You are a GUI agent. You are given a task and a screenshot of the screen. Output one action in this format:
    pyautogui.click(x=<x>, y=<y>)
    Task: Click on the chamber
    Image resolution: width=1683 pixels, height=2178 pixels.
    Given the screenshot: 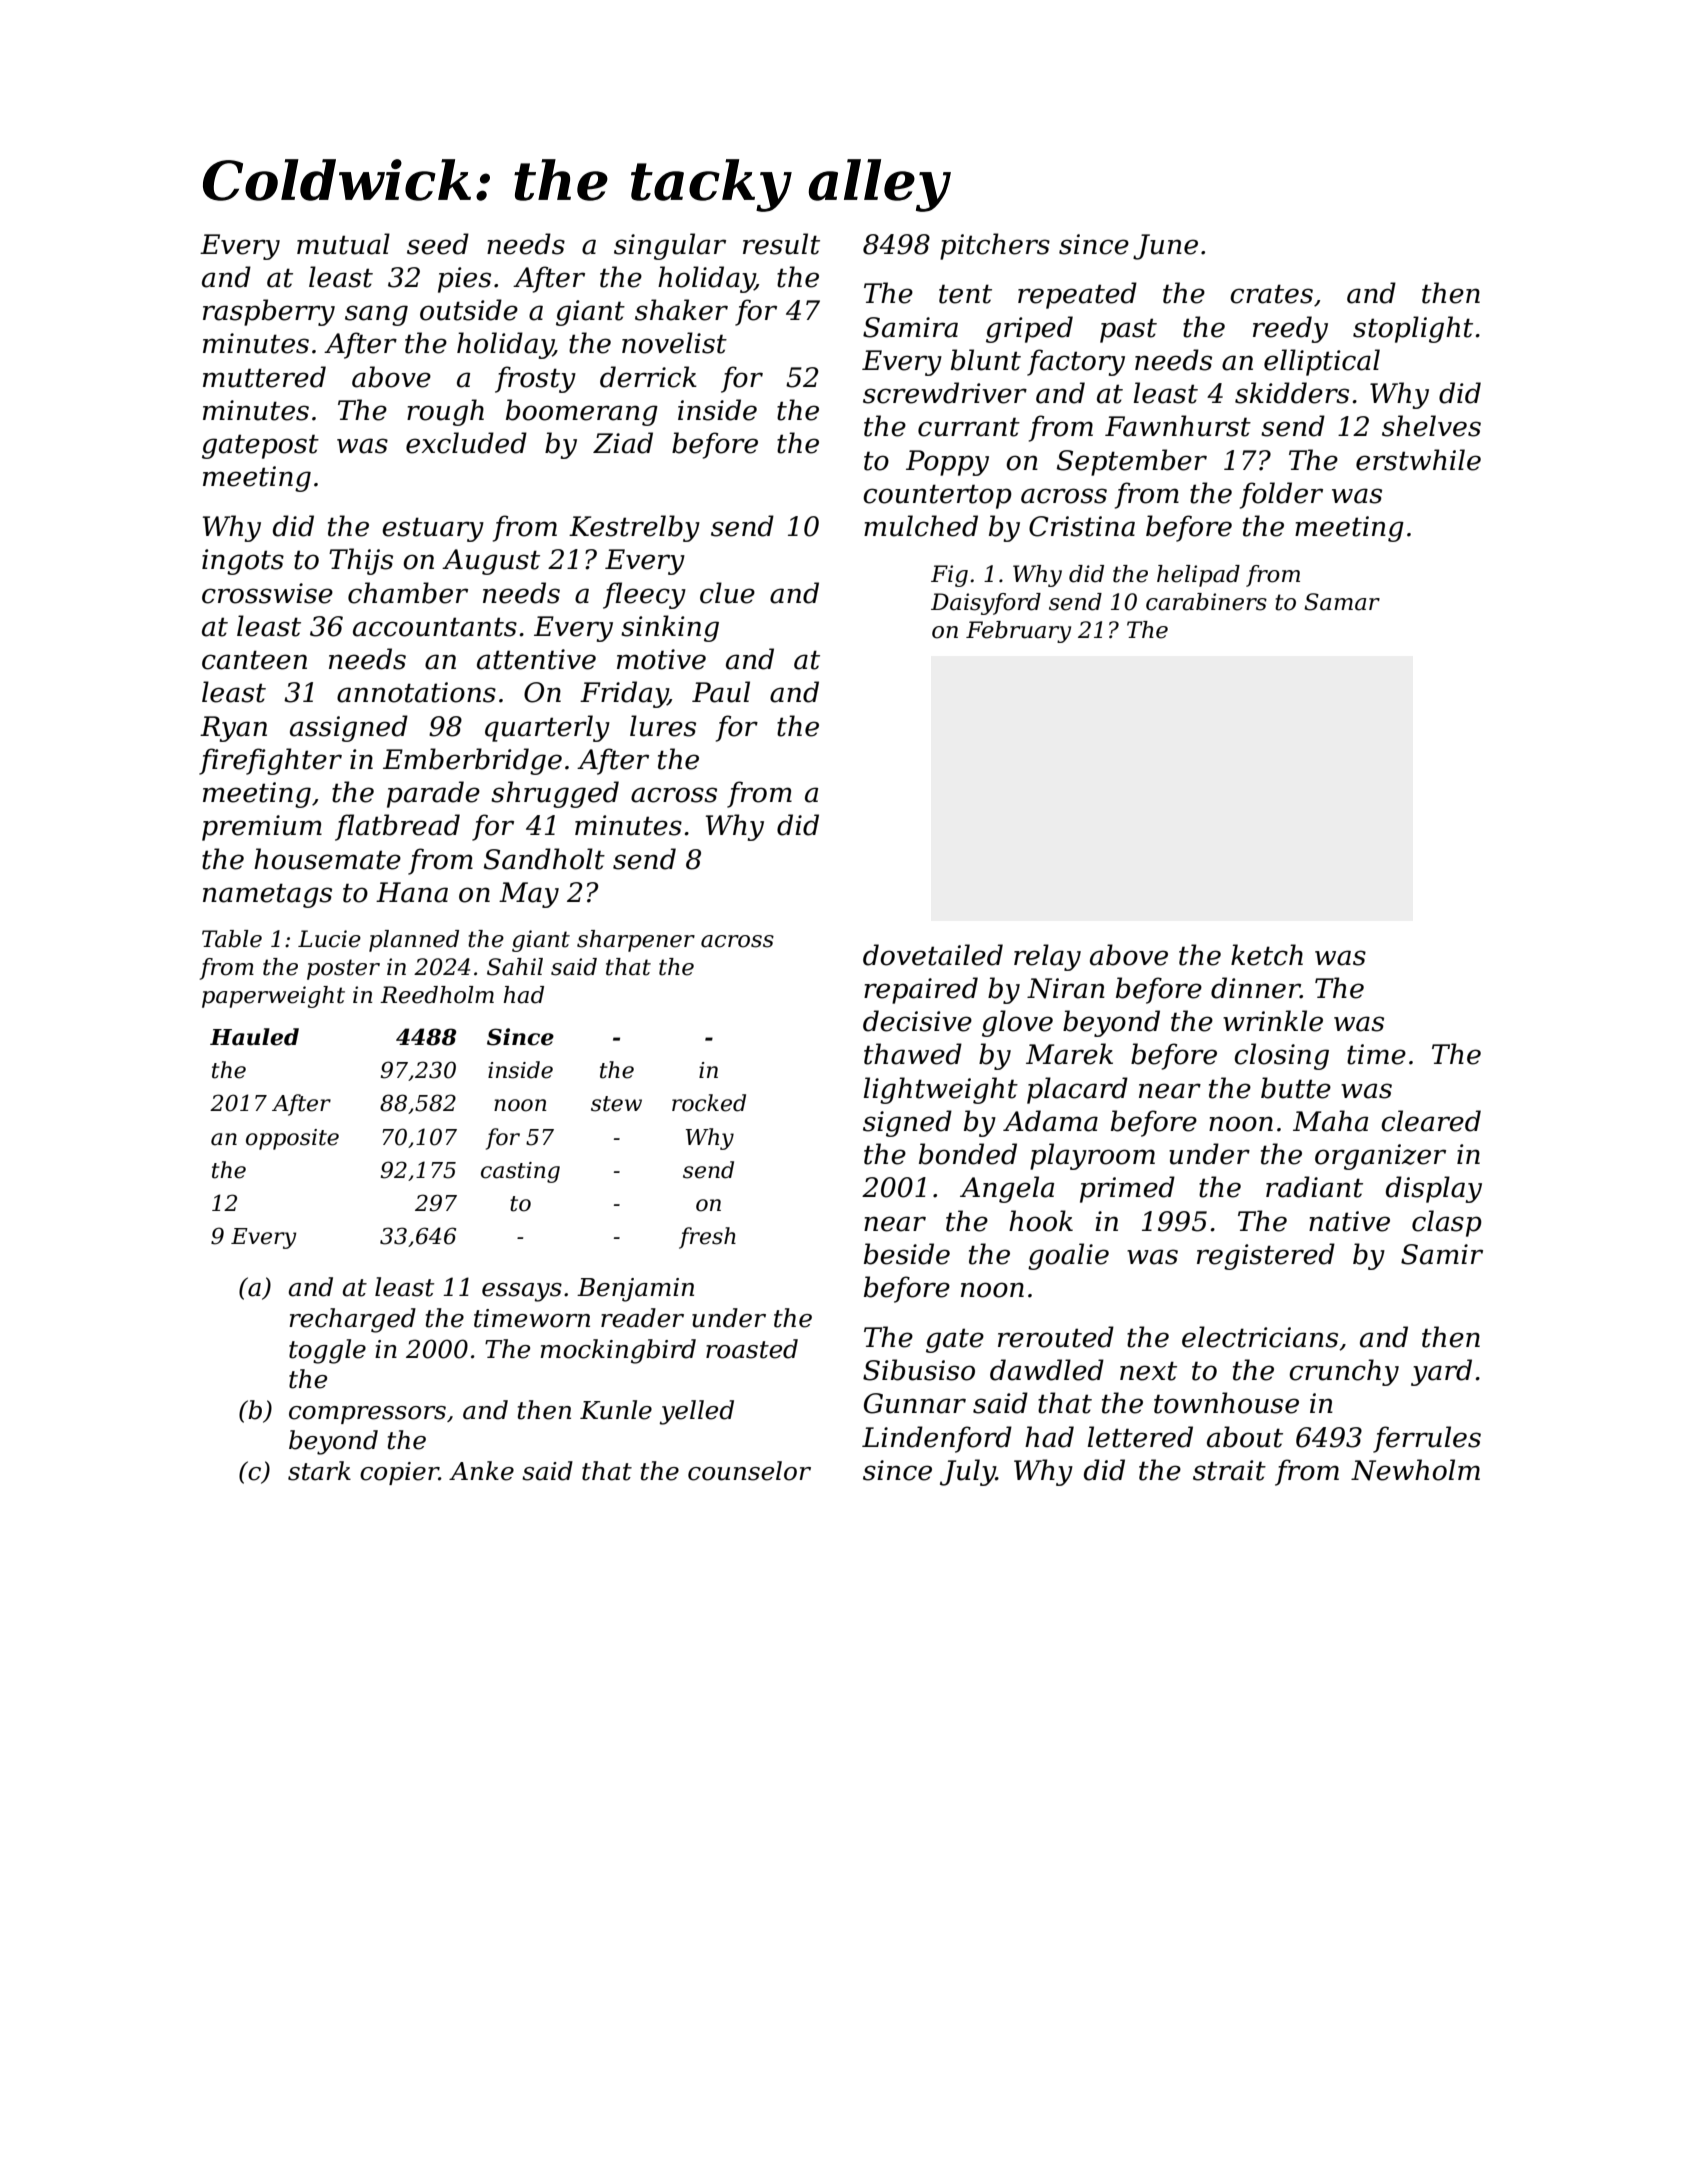 What is the action you would take?
    pyautogui.click(x=408, y=593)
